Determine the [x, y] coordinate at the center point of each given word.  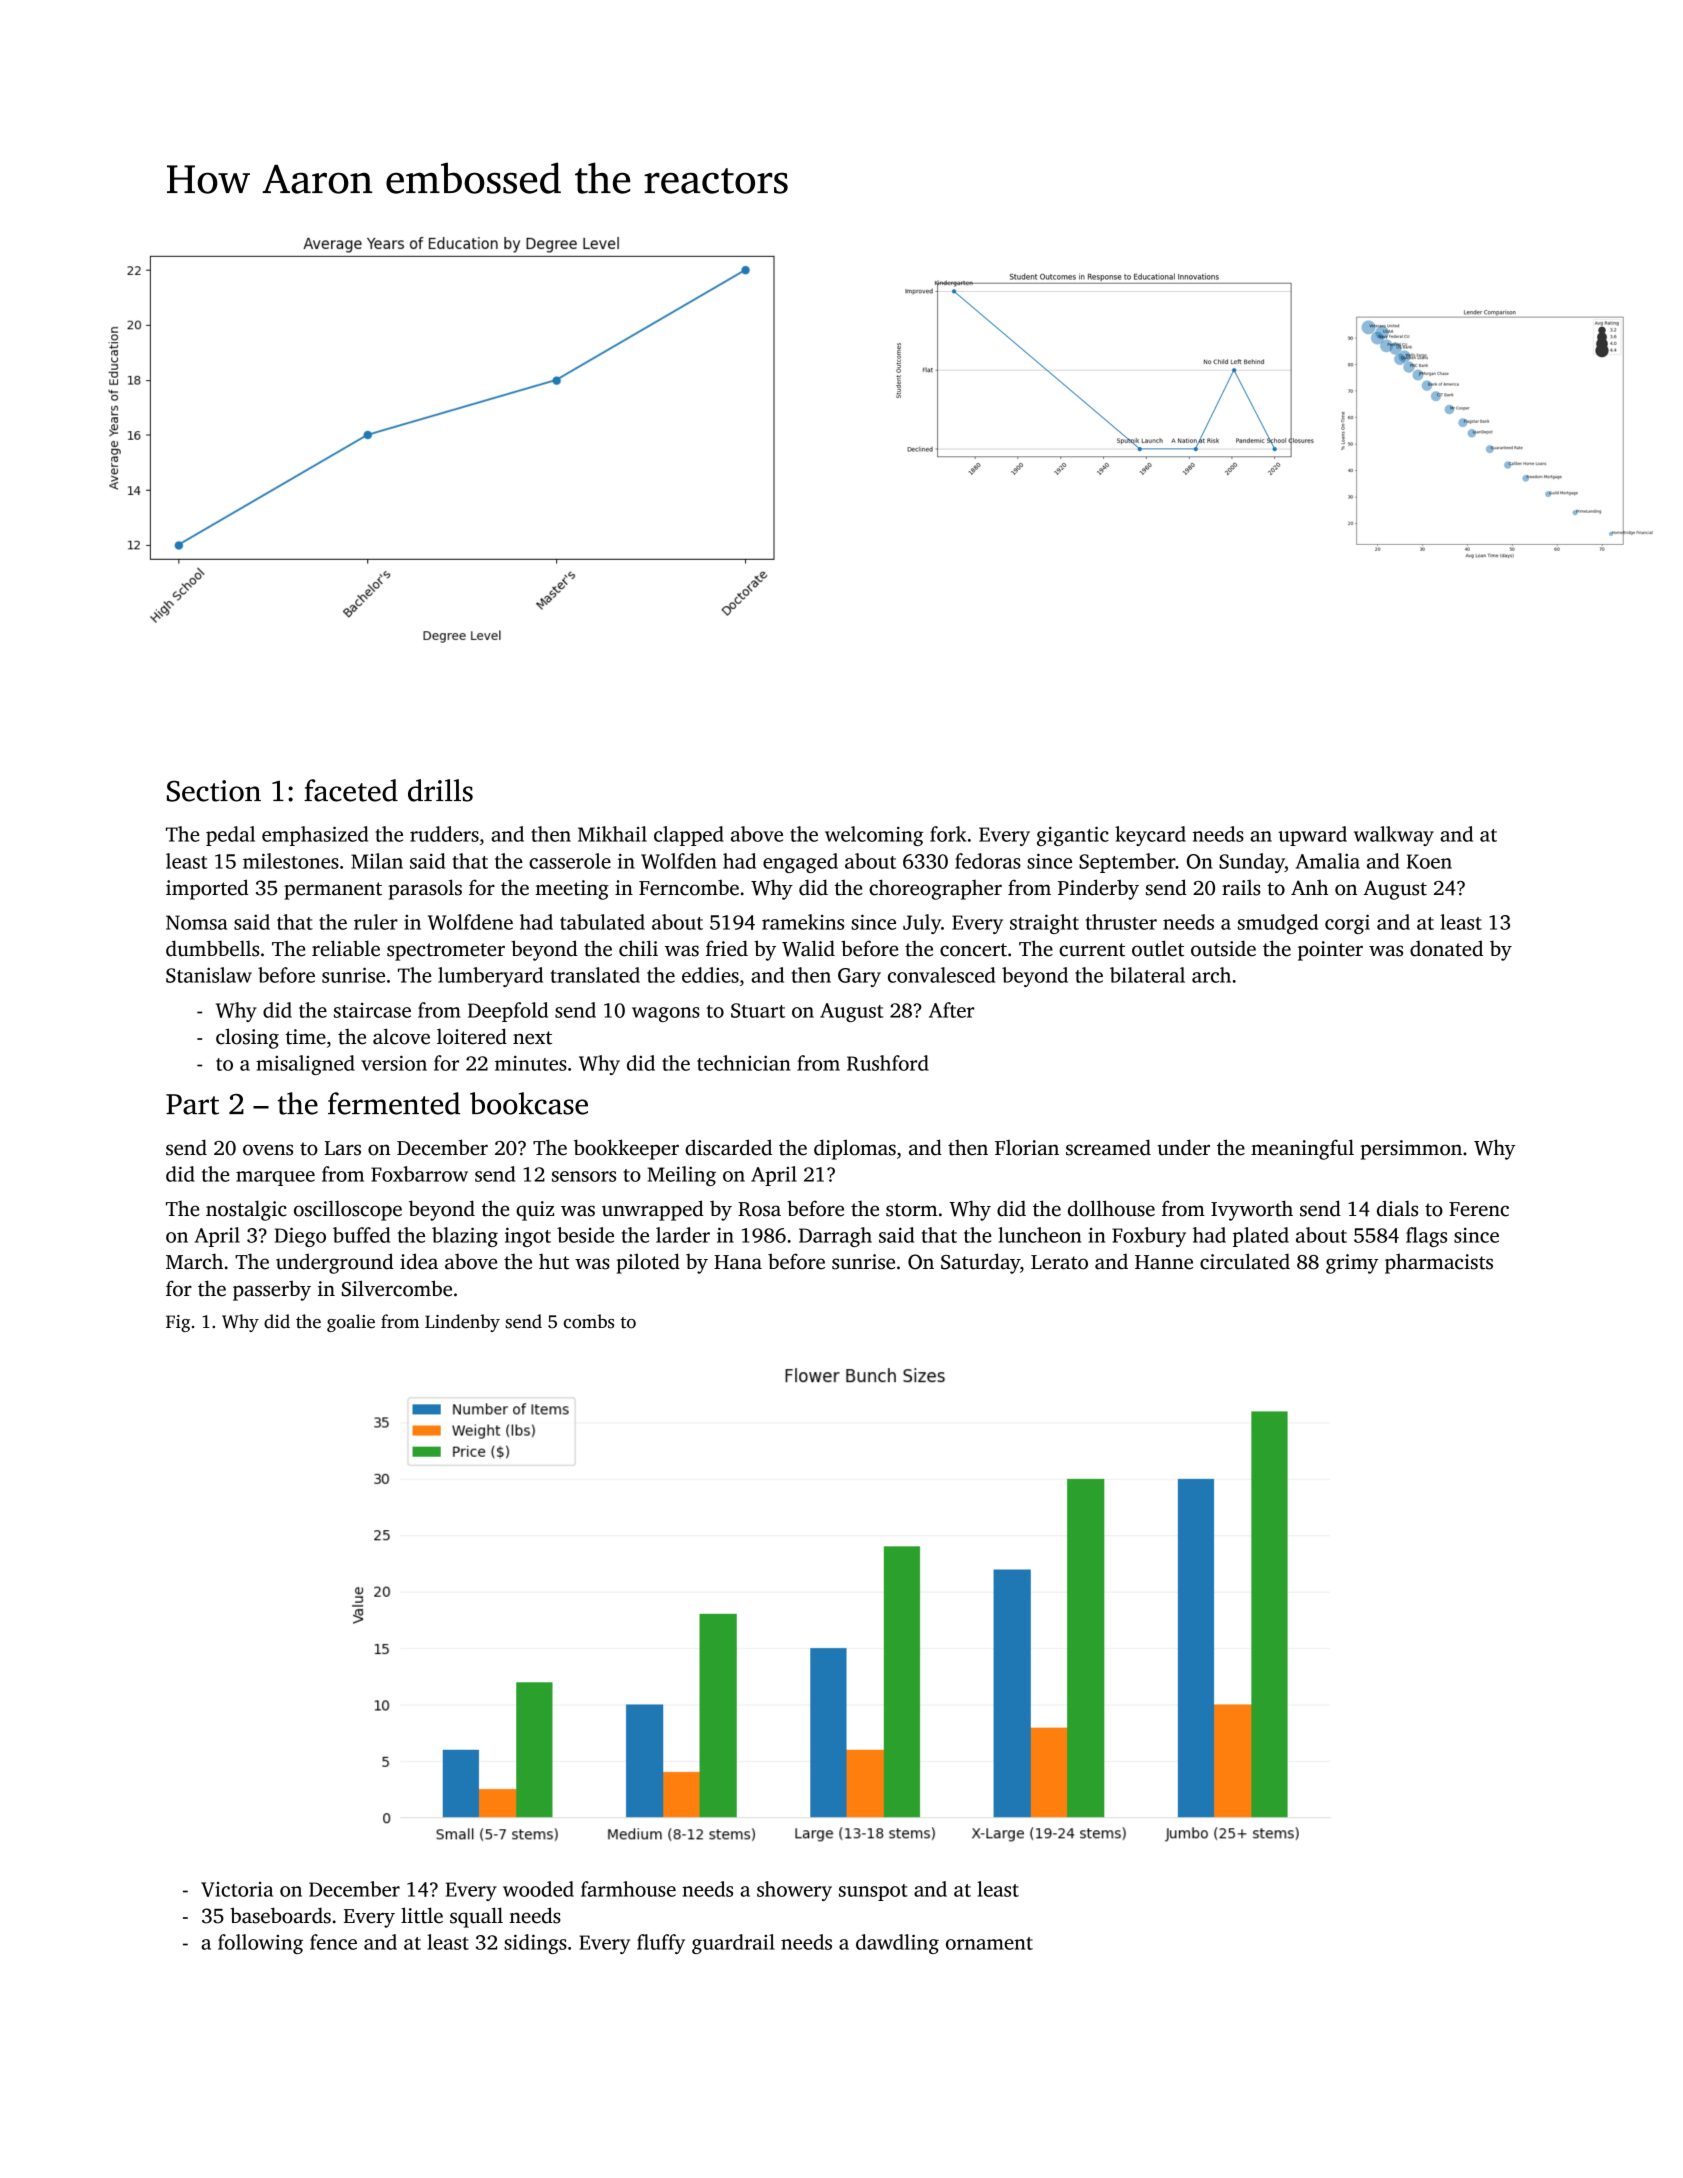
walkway [1394, 836]
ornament [989, 1943]
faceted [351, 790]
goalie [351, 1323]
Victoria [237, 1889]
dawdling [897, 1944]
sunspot [873, 1892]
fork [948, 834]
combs [589, 1321]
